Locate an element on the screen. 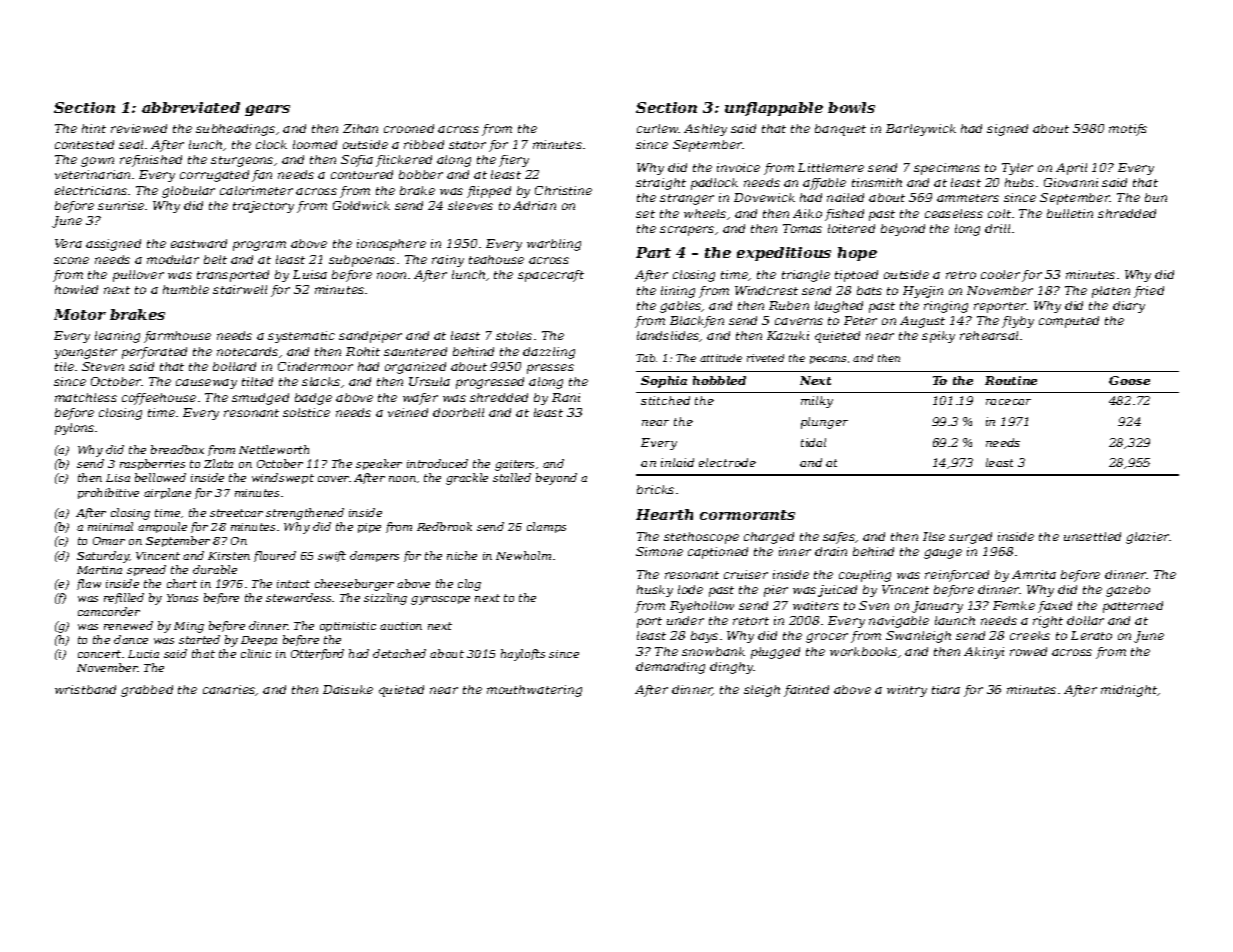 This screenshot has height=952, width=1233. breadbox is located at coordinates (177, 449).
